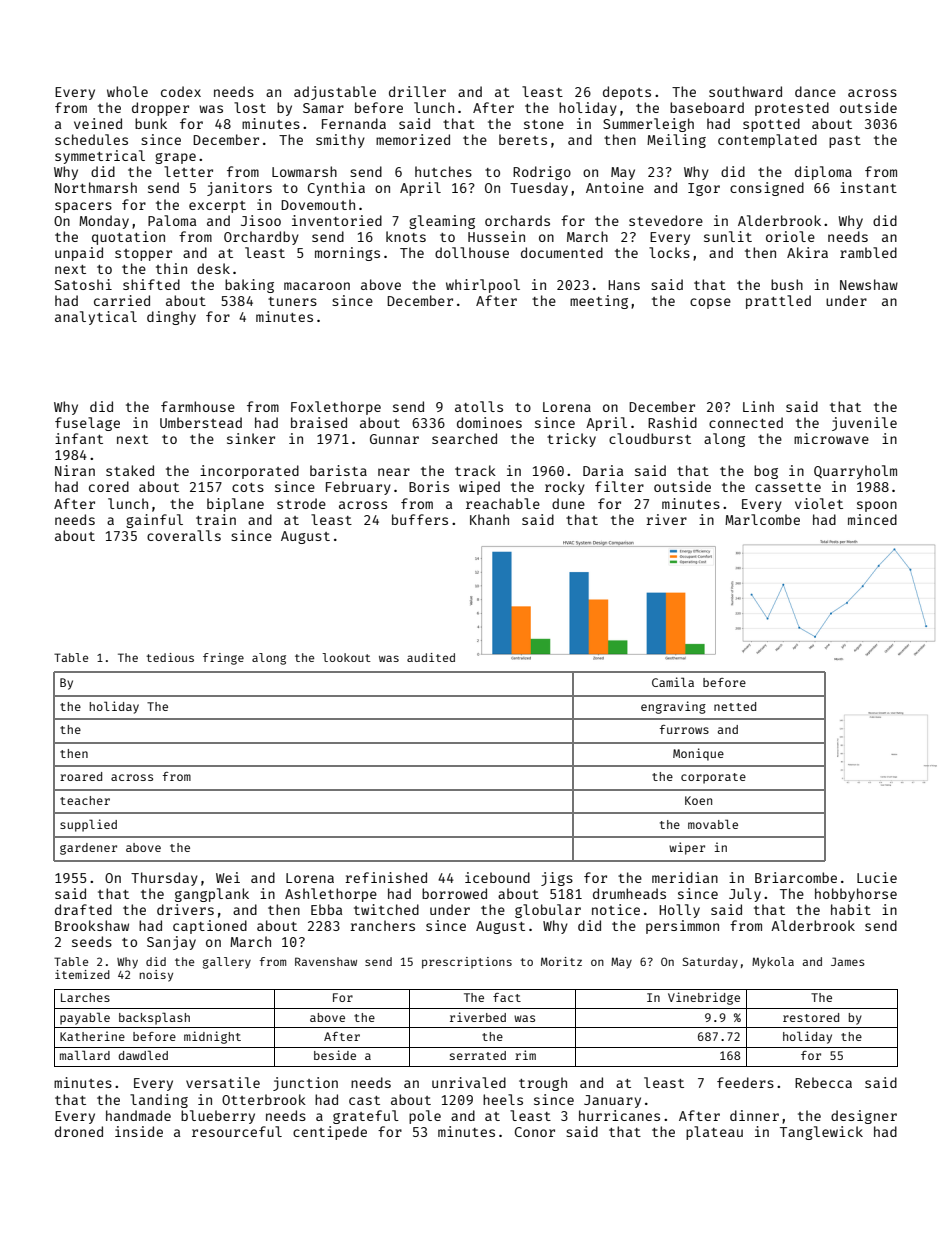 The image size is (952, 1233). I want to click on southward, so click(745, 91).
